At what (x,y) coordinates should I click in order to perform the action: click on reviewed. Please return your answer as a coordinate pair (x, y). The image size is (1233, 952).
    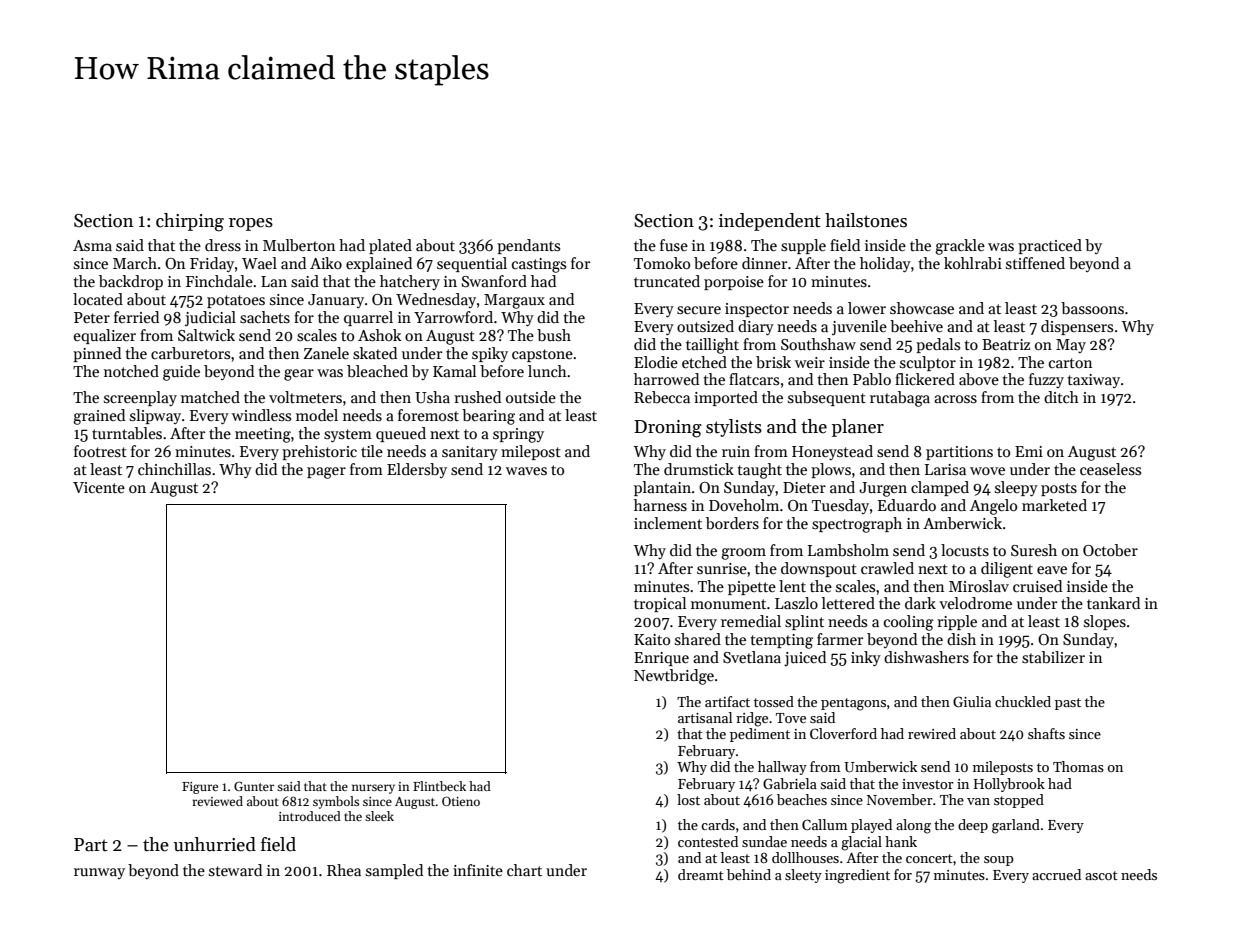
    Looking at the image, I should click on (217, 801).
